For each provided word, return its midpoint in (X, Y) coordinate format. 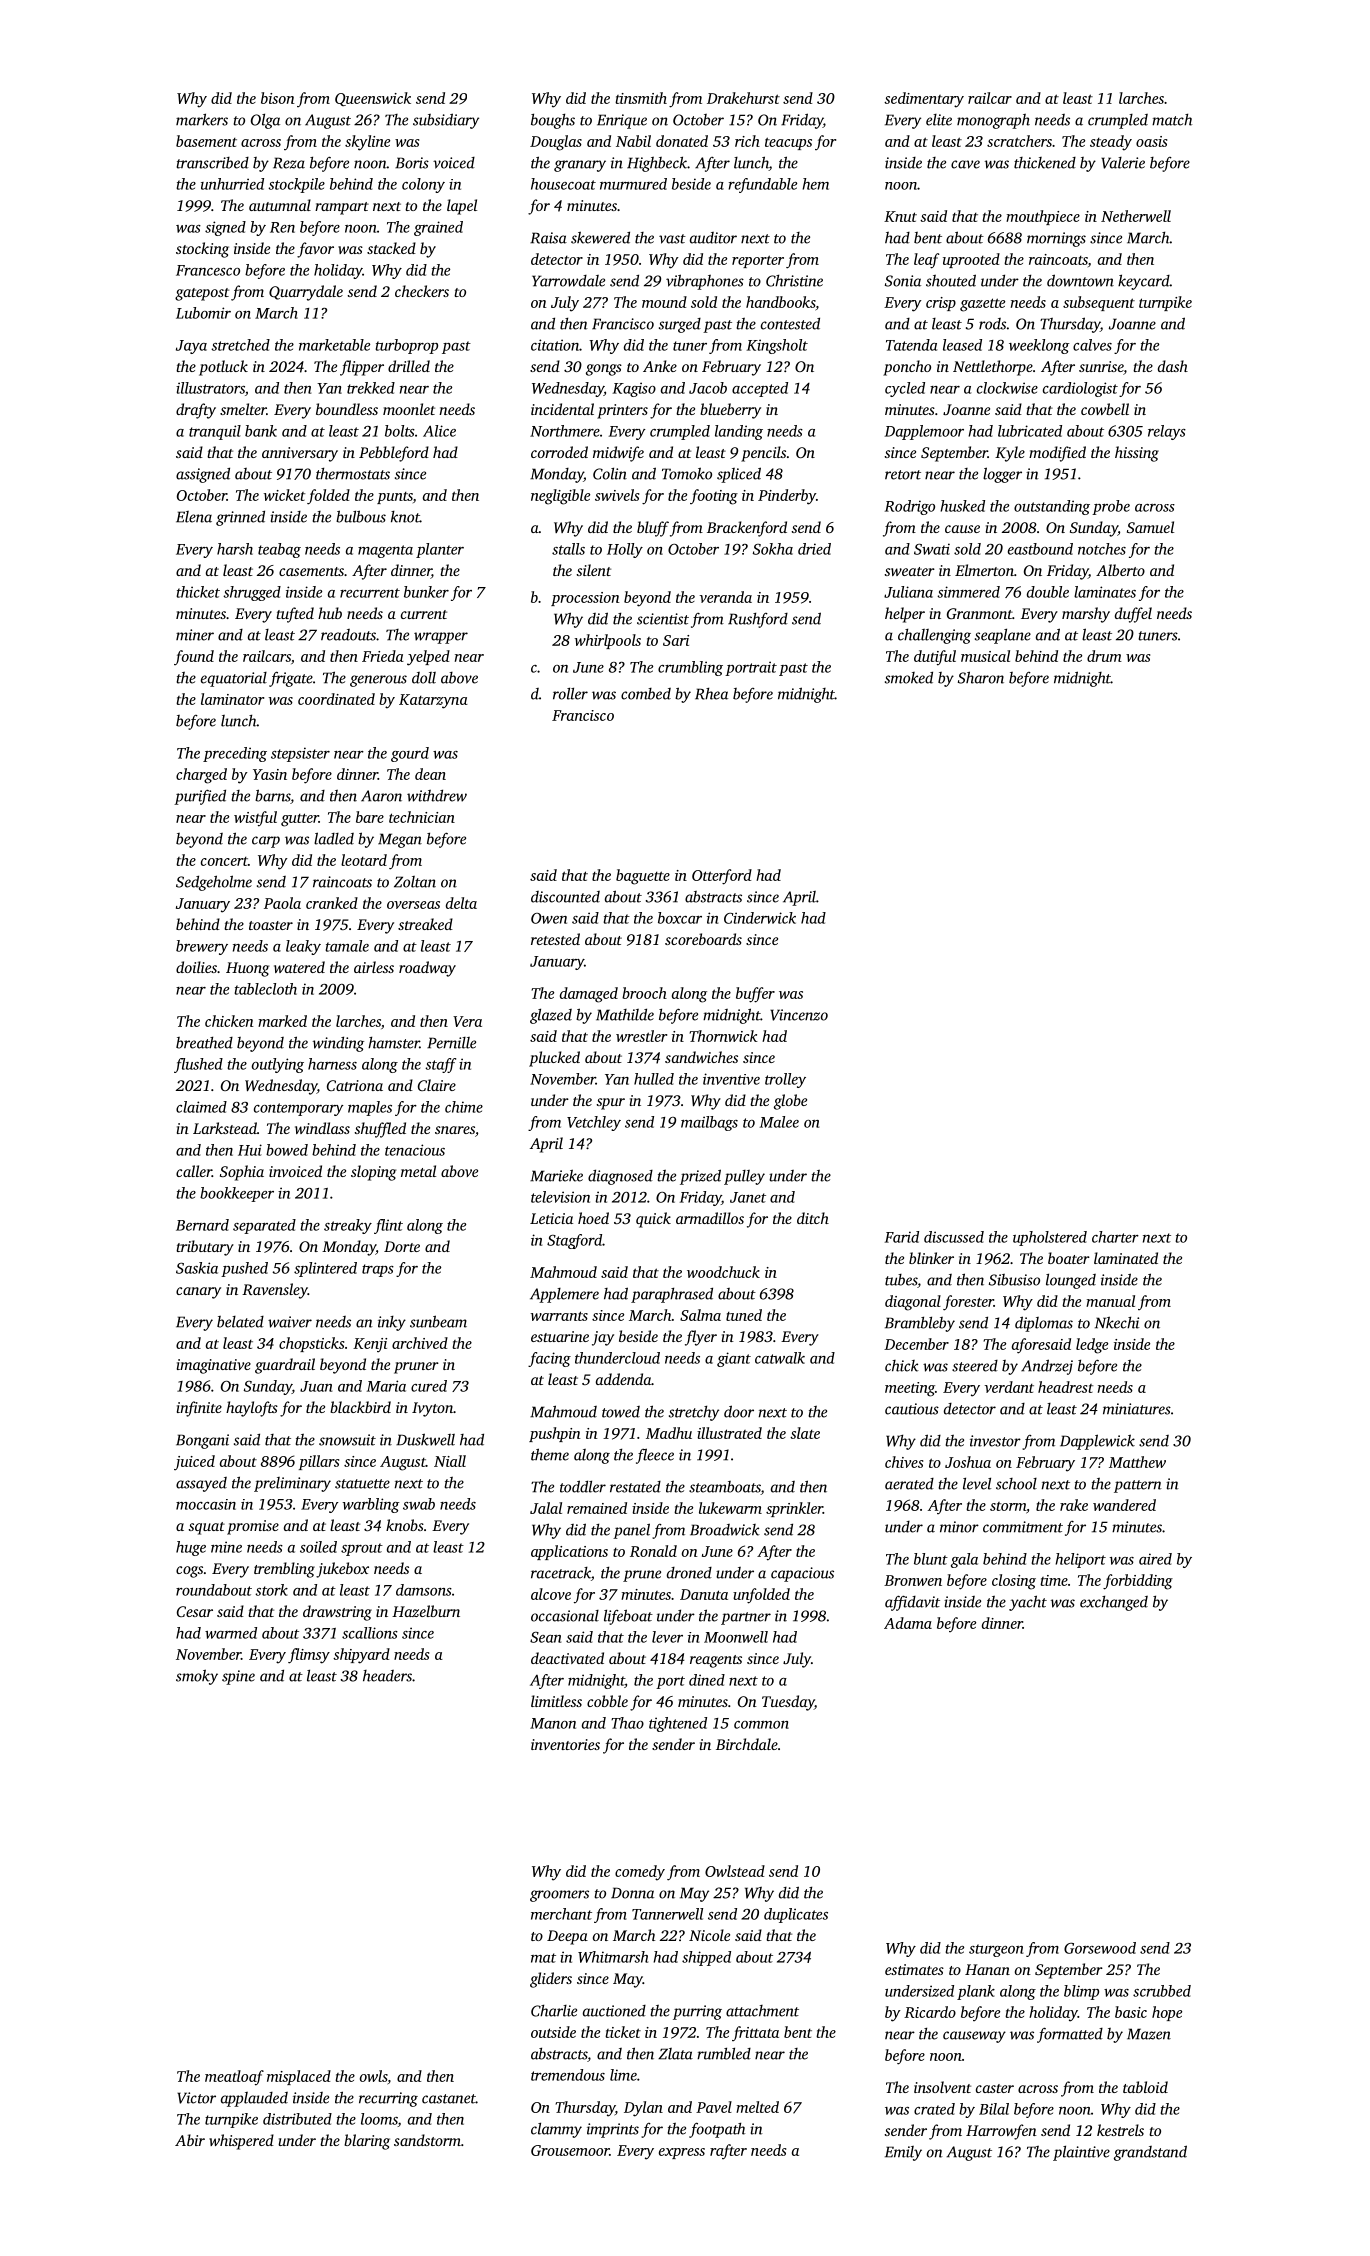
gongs (604, 370)
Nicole (709, 1935)
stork (271, 1590)
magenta (385, 551)
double (1048, 592)
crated (934, 2109)
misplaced (299, 2077)
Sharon (981, 677)
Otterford (722, 877)
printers (622, 411)
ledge (1092, 1346)
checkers (422, 291)
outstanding (1052, 507)
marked (282, 1021)
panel (631, 1531)
